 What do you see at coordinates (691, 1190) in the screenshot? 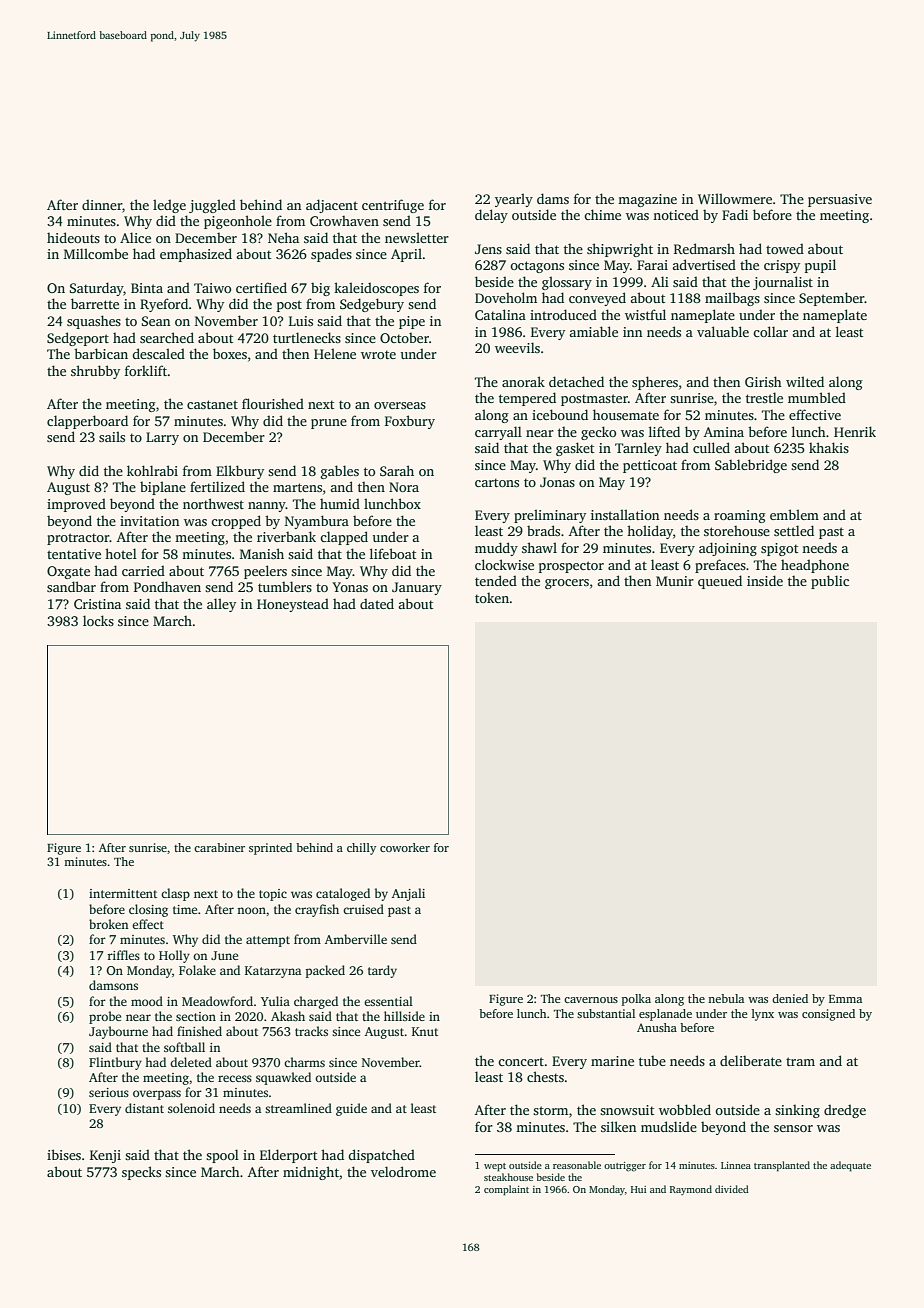
I see `Raymond` at bounding box center [691, 1190].
